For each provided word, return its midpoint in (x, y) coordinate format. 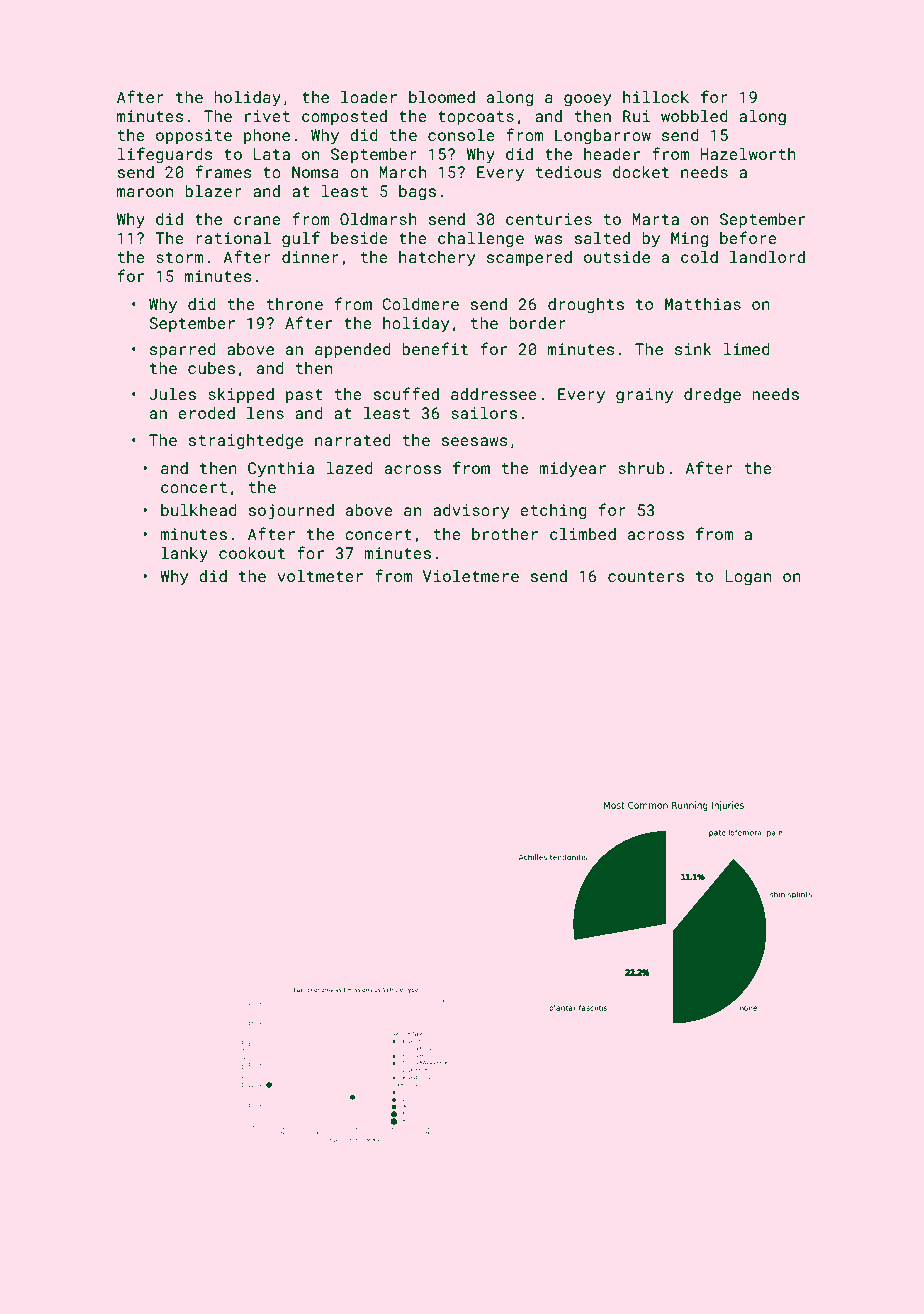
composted (344, 118)
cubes (211, 368)
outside (617, 257)
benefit (435, 348)
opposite (194, 137)
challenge (481, 240)
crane (257, 220)
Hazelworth (748, 154)
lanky (184, 555)
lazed (350, 468)
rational (233, 238)
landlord (767, 257)
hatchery (437, 259)
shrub (641, 468)
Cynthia (281, 470)
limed (747, 349)
